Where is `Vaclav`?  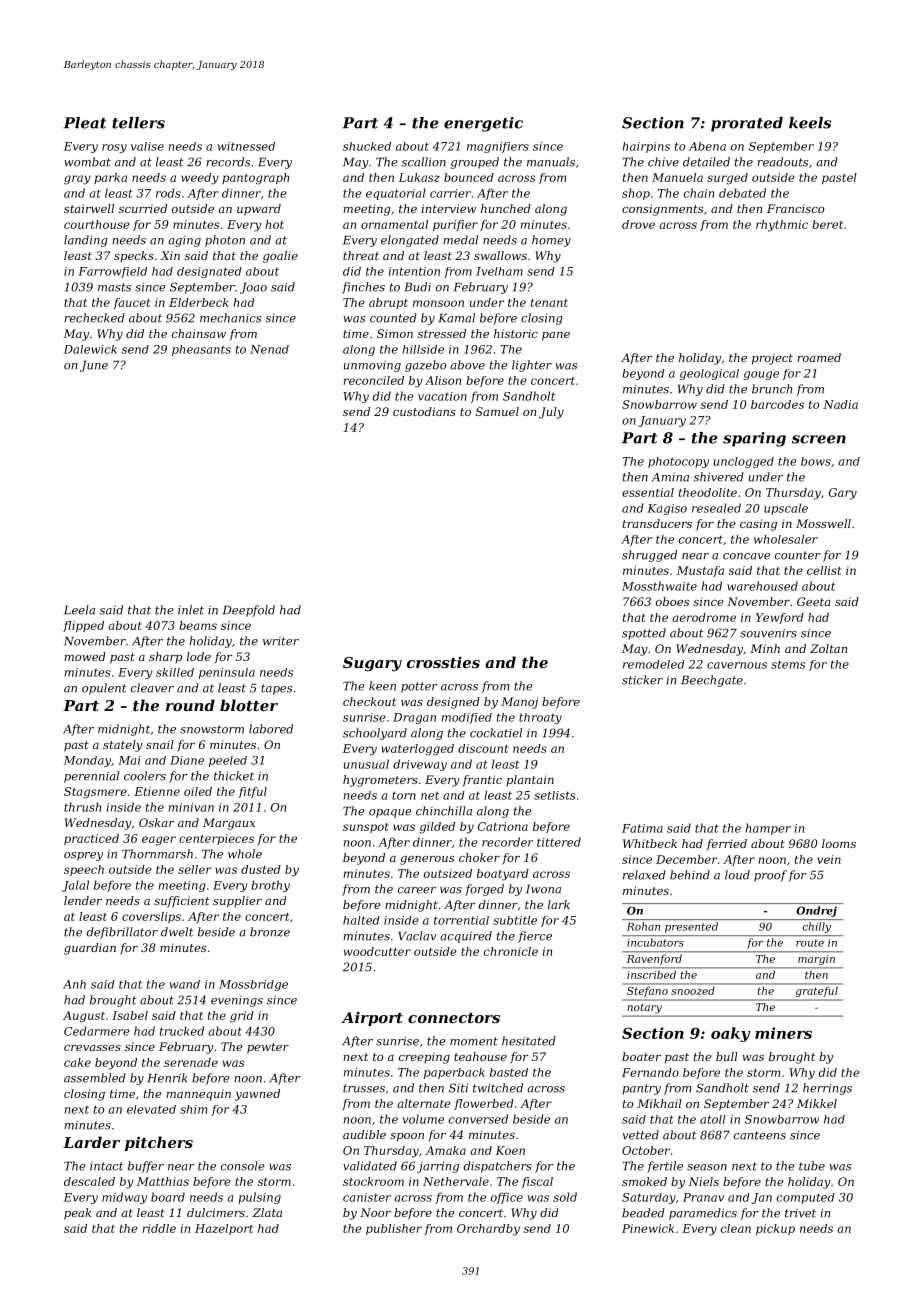
Vaclav is located at coordinates (417, 936).
